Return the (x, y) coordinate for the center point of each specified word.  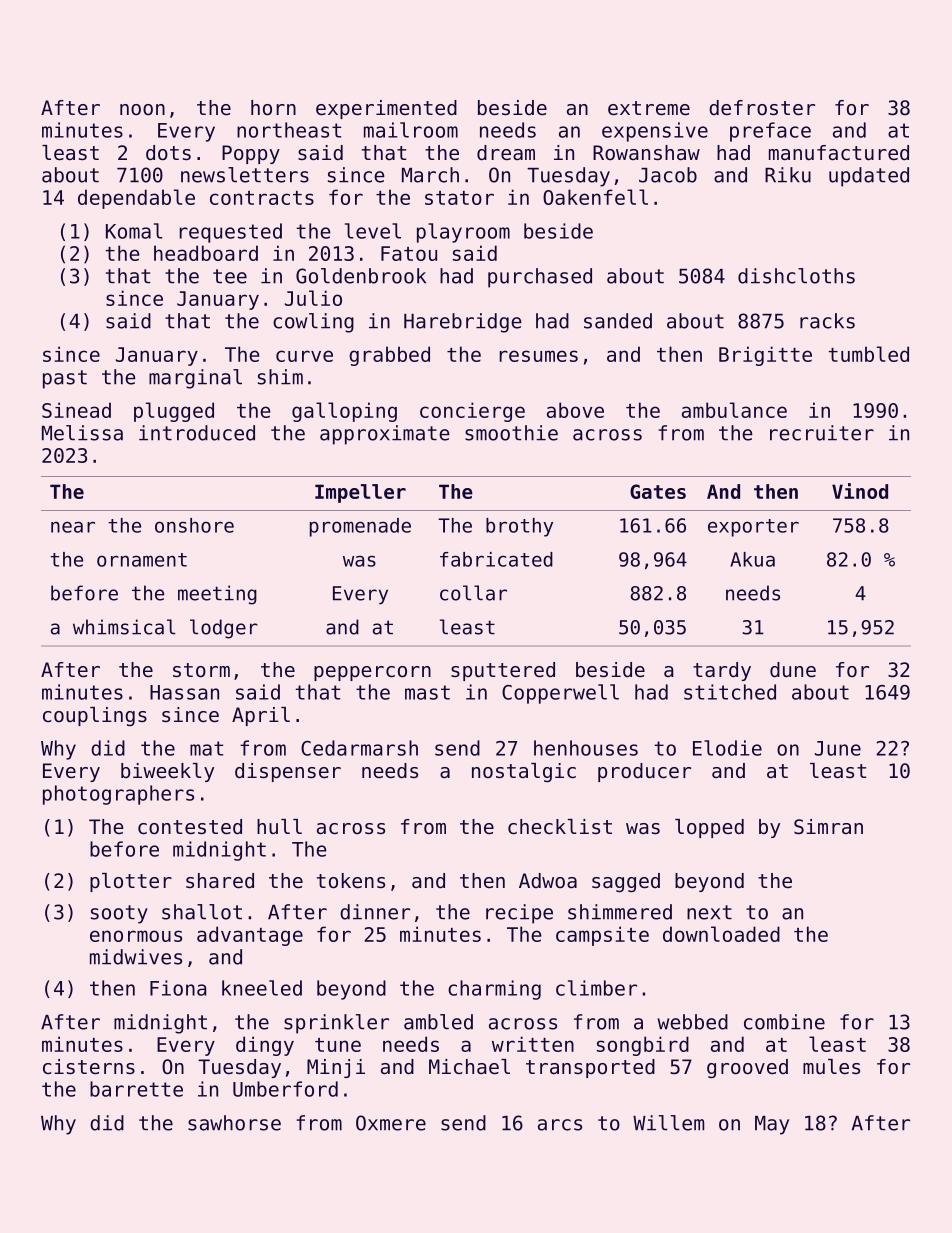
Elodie (727, 748)
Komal (134, 231)
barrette (136, 1089)
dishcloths (796, 276)
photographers (118, 795)
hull (279, 826)
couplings (95, 716)
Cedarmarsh (359, 748)
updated (869, 177)
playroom (463, 233)
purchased (540, 278)
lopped (709, 828)
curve (304, 356)
